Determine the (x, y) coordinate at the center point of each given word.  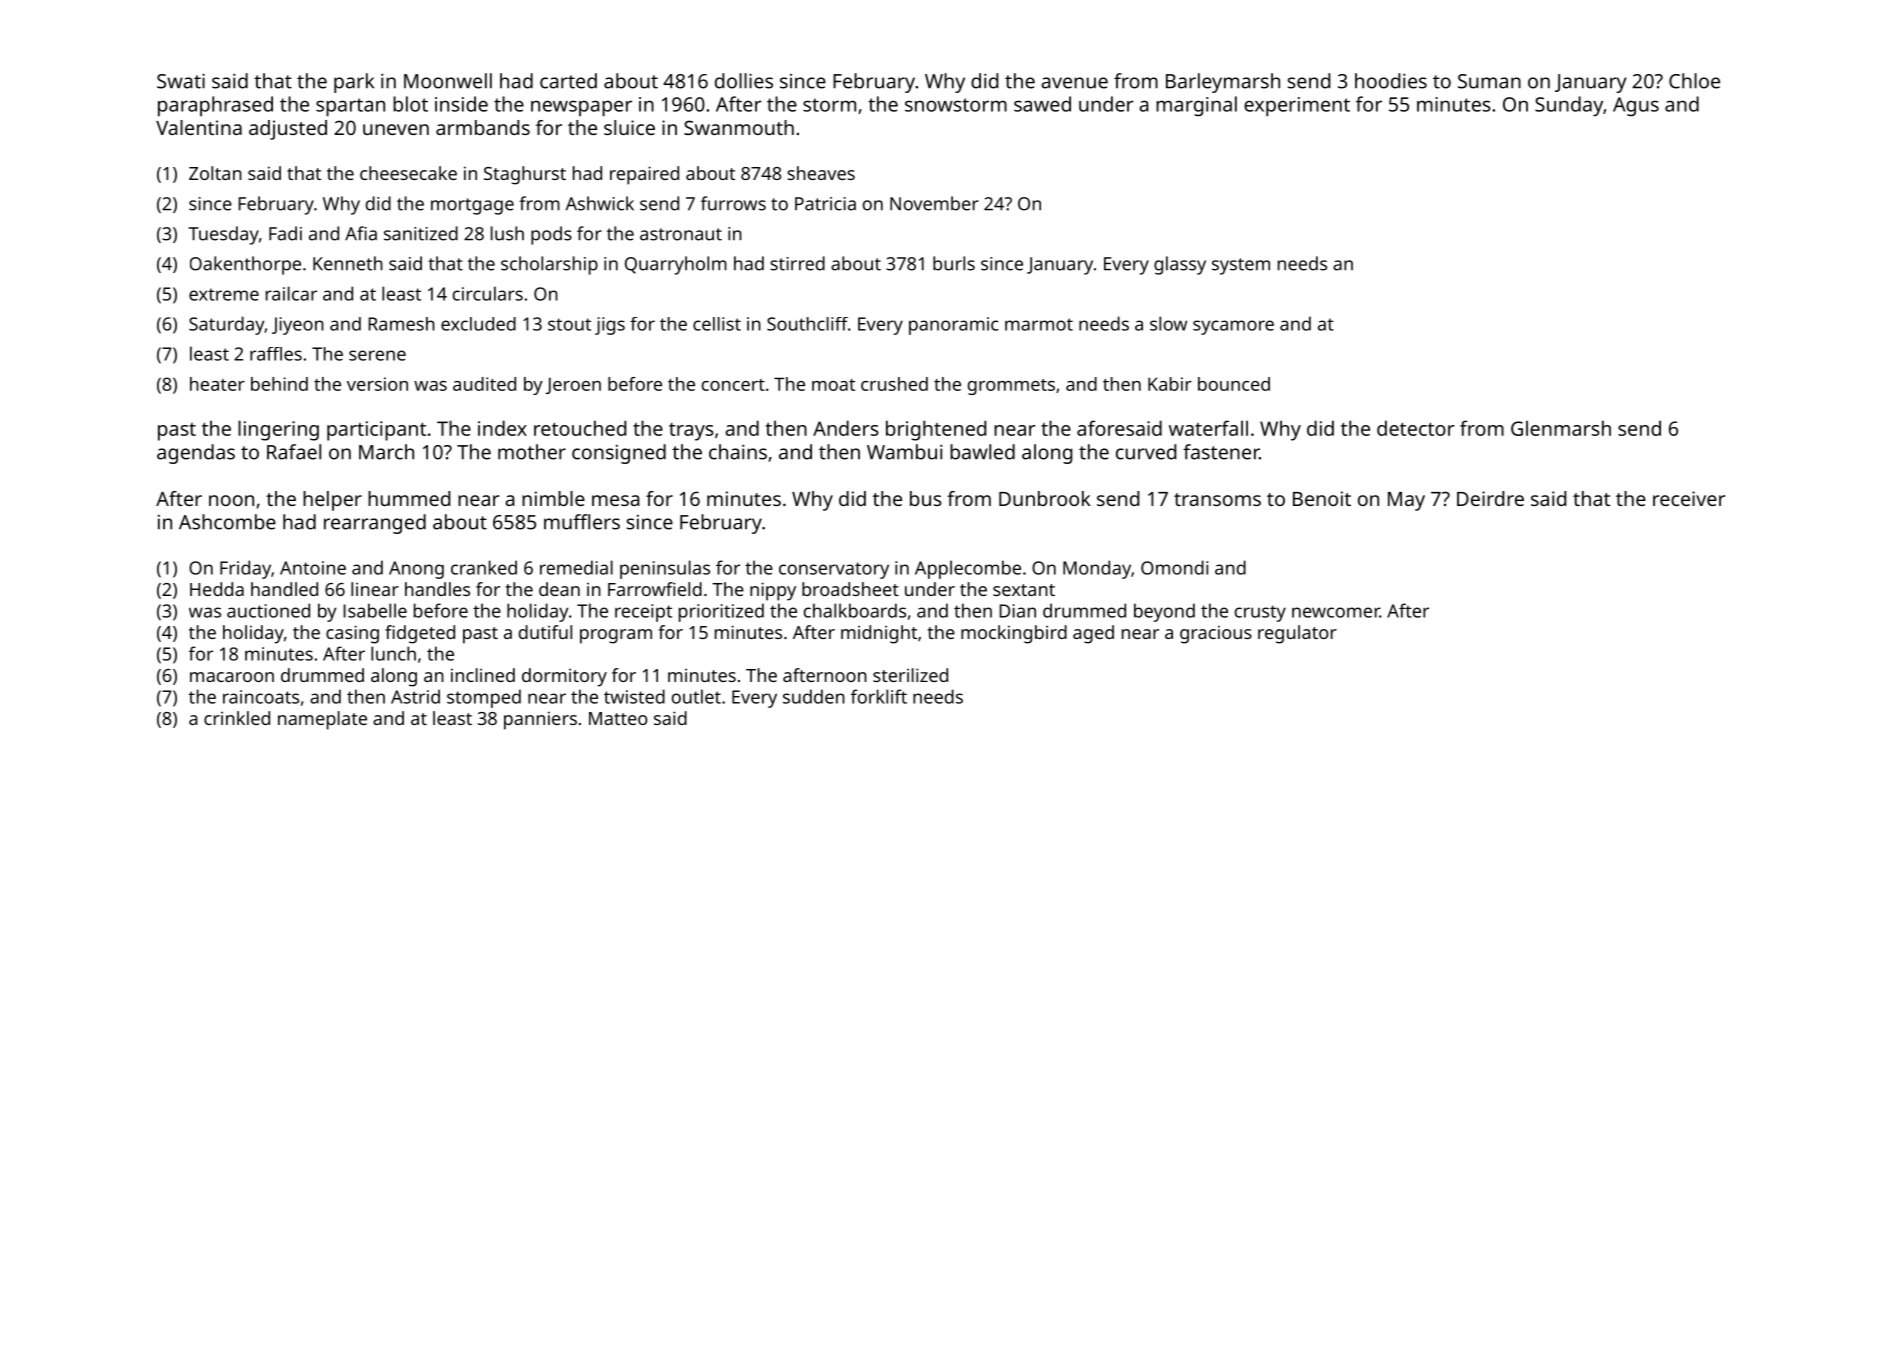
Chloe (1694, 81)
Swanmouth (739, 127)
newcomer (1336, 612)
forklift (879, 696)
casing (352, 634)
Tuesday (224, 235)
